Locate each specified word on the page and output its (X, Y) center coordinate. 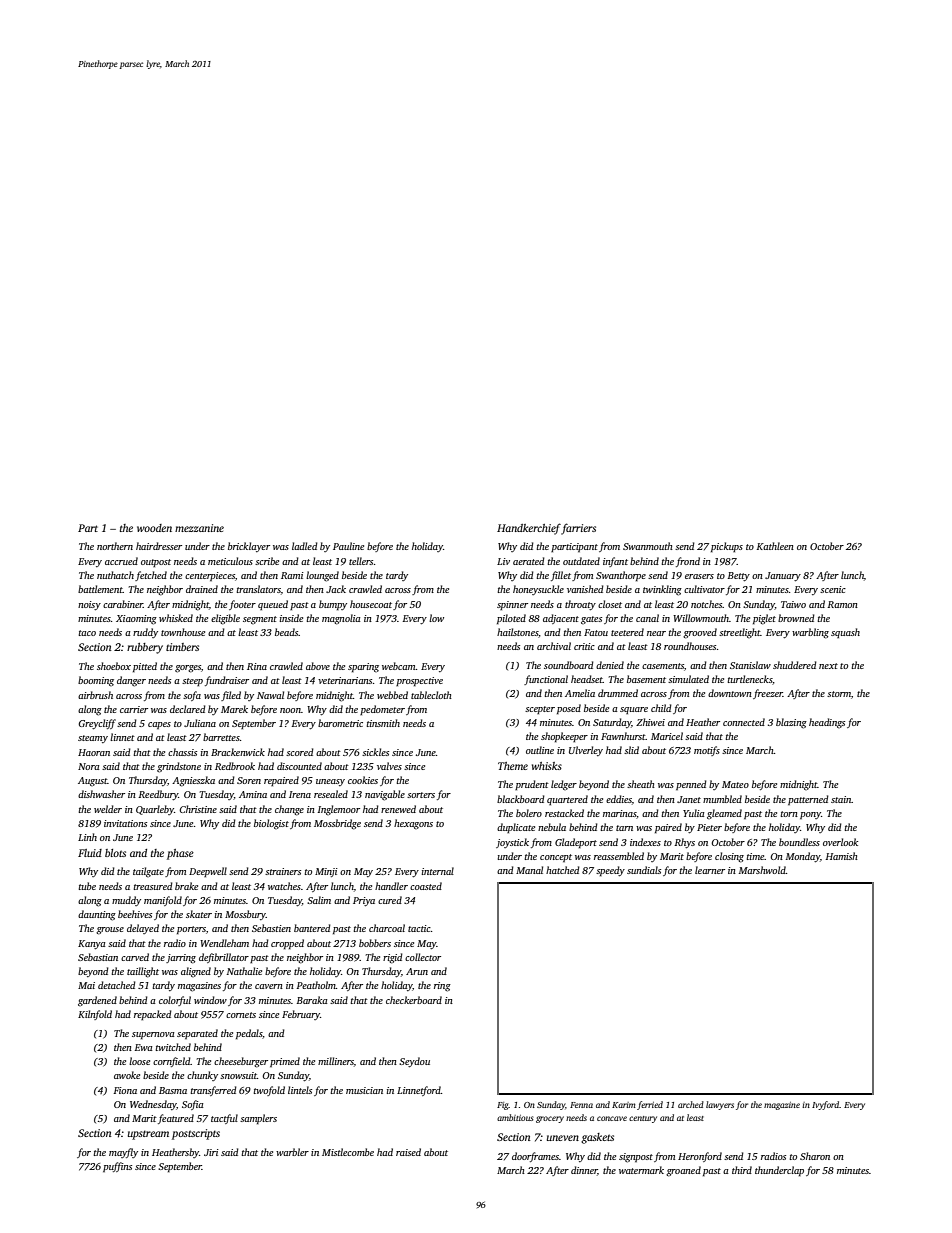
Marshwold (762, 870)
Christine (198, 809)
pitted (145, 667)
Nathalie (244, 971)
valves (389, 766)
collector (423, 957)
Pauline (348, 546)
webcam (399, 666)
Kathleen (775, 546)
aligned (196, 972)
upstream (148, 1135)
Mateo (735, 784)
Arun (417, 971)
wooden (154, 528)
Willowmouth (701, 618)
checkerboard (414, 1000)
